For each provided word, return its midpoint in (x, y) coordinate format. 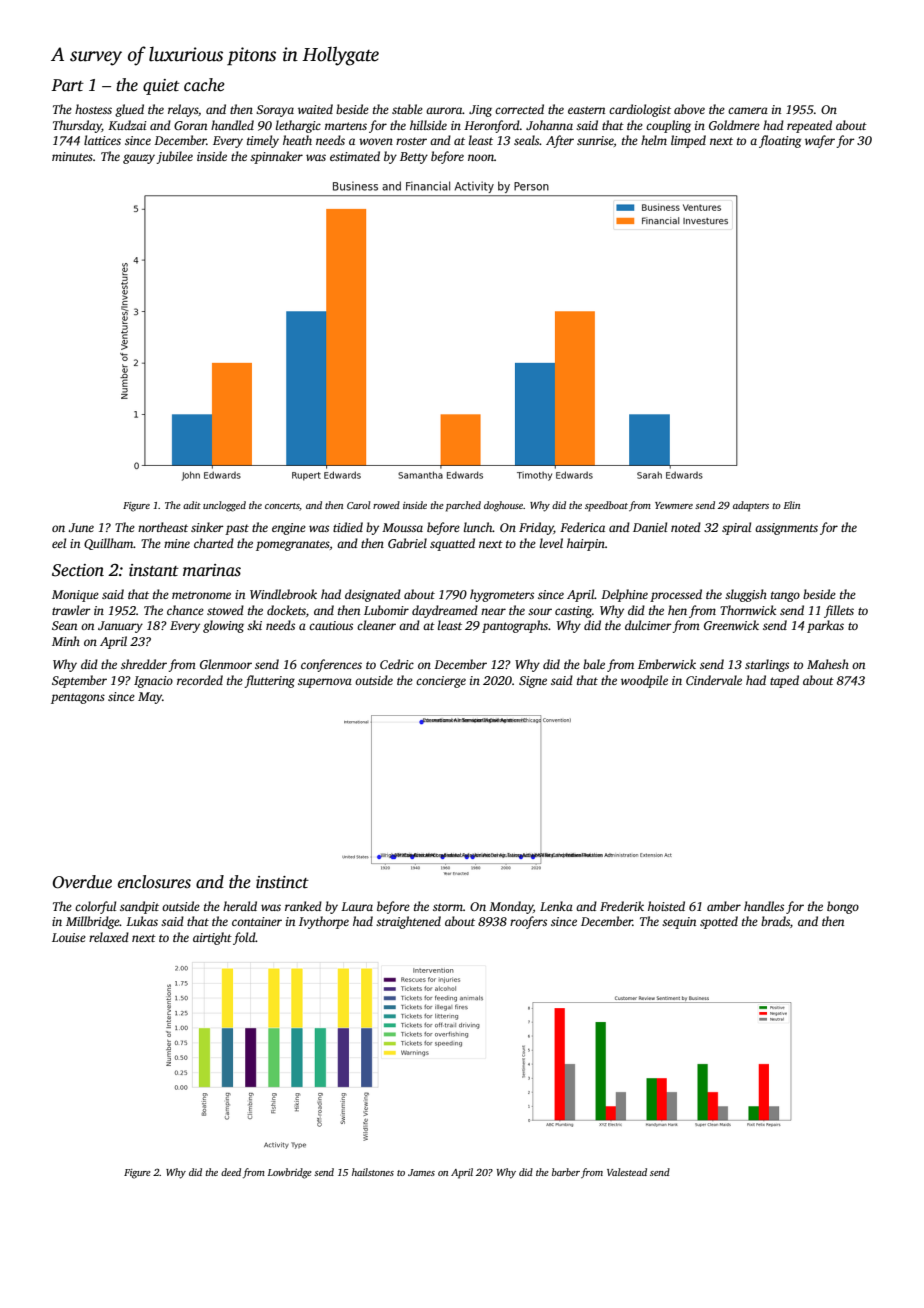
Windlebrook (283, 594)
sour (540, 611)
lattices (102, 140)
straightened (408, 922)
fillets (839, 611)
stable (407, 109)
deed (231, 1172)
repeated (809, 126)
